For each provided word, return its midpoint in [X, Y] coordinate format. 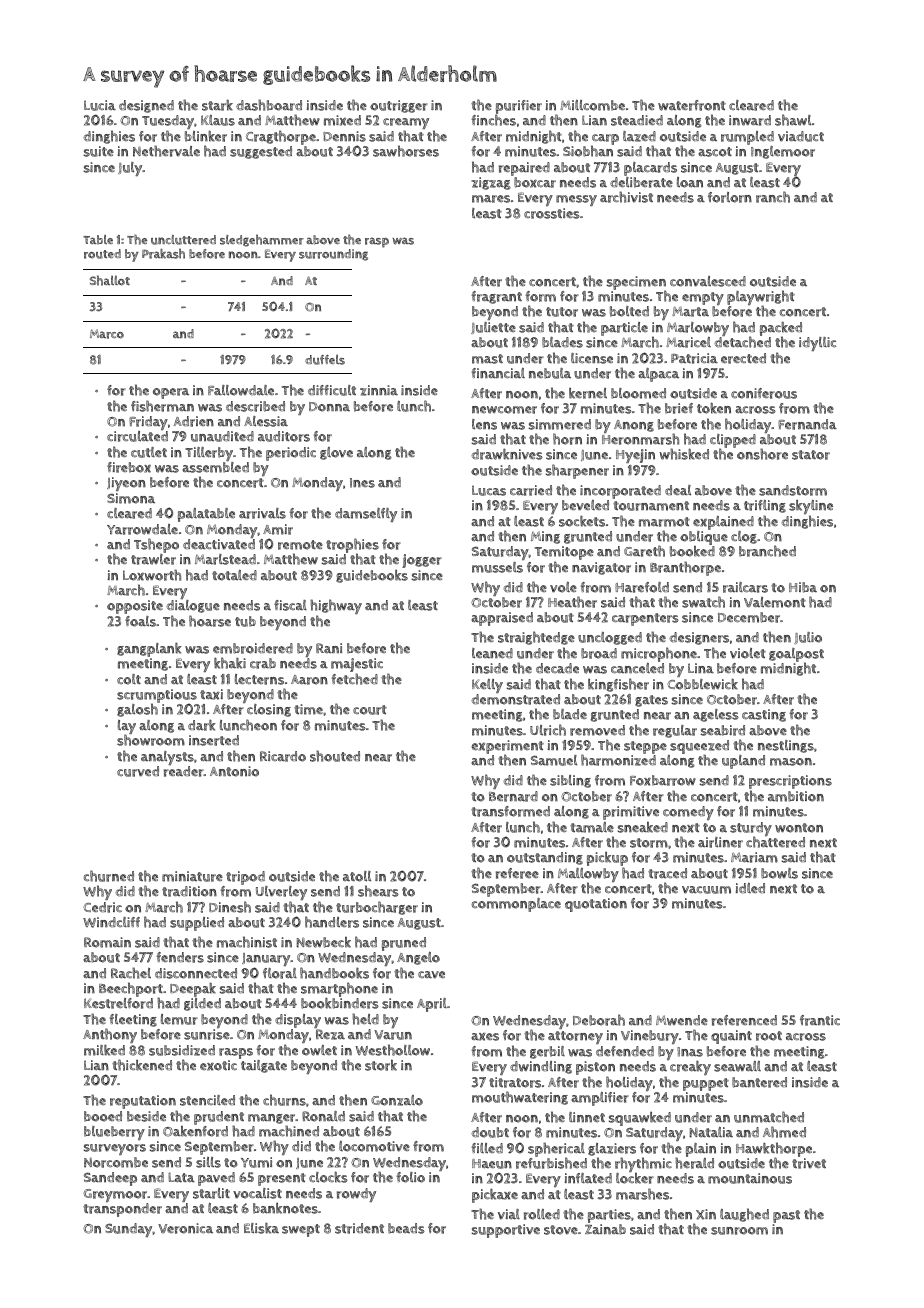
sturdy [751, 829]
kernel [588, 393]
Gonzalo [397, 1100]
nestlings [786, 746]
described [255, 406]
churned [109, 876]
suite [99, 151]
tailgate [264, 1066]
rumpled [747, 138]
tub [245, 621]
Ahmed [784, 1132]
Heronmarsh [640, 439]
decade [557, 668]
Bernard [513, 796]
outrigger [399, 106]
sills [208, 1162]
